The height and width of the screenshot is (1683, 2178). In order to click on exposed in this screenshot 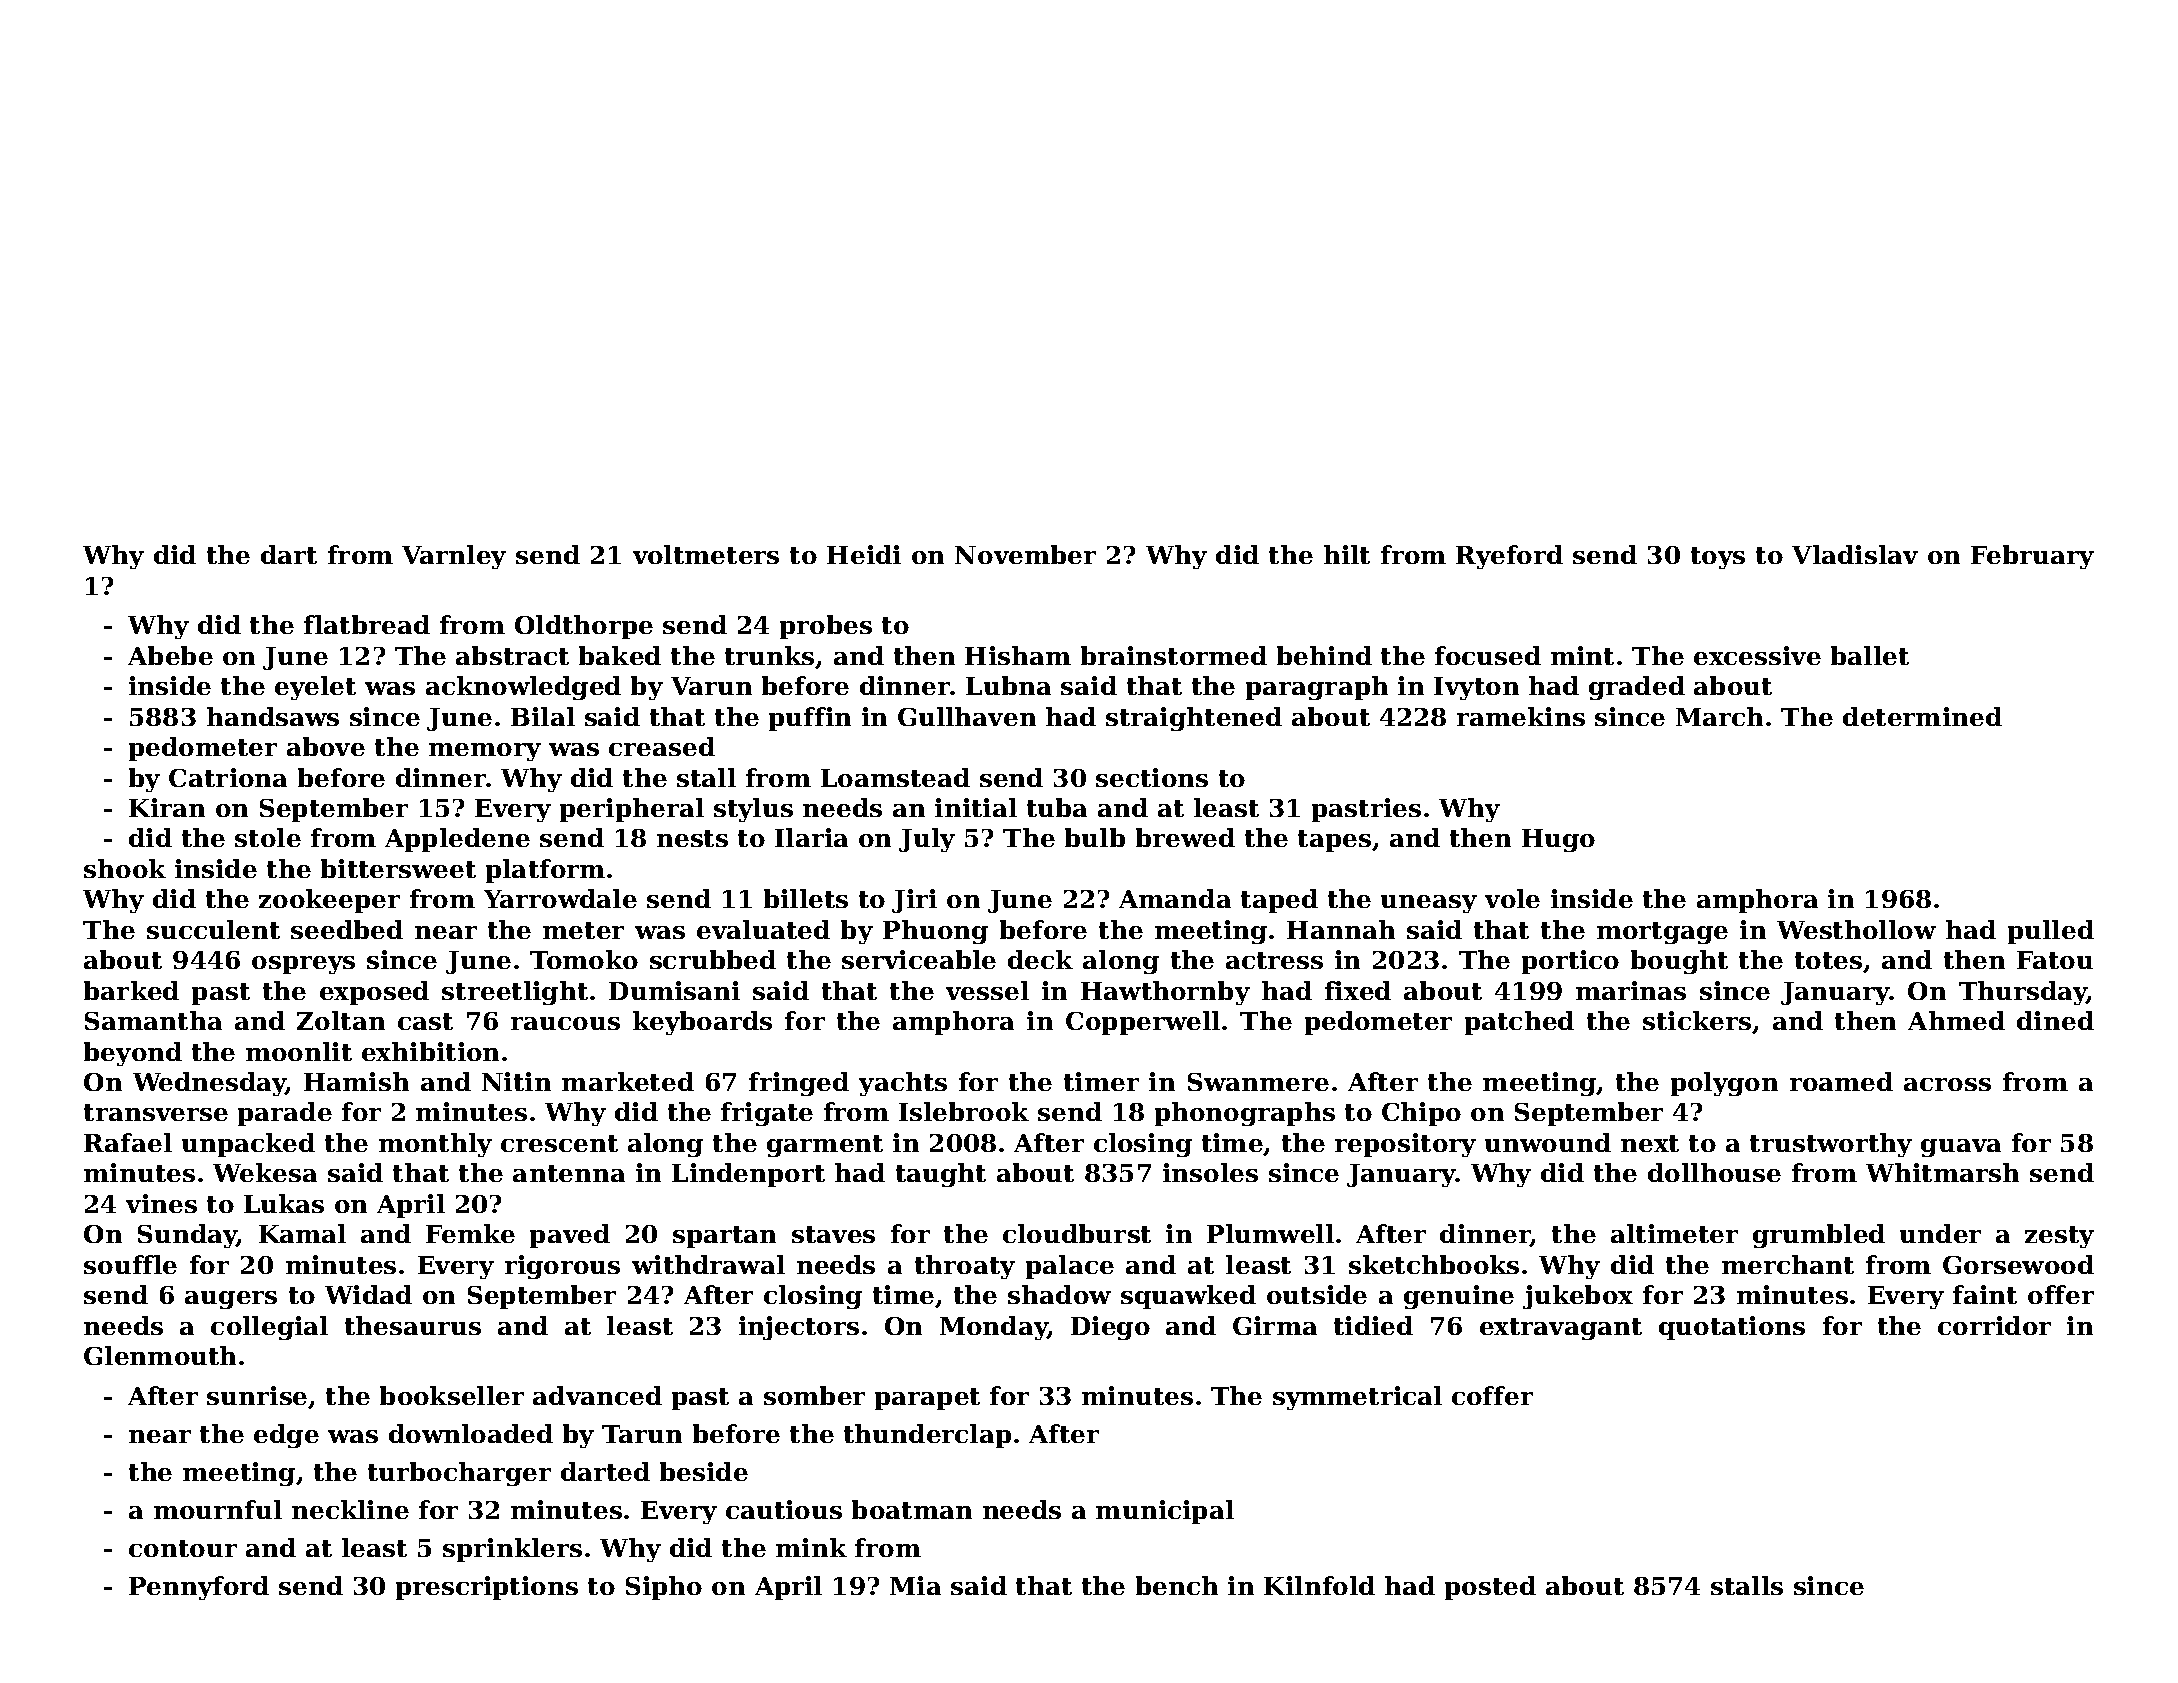, I will do `click(374, 993)`.
